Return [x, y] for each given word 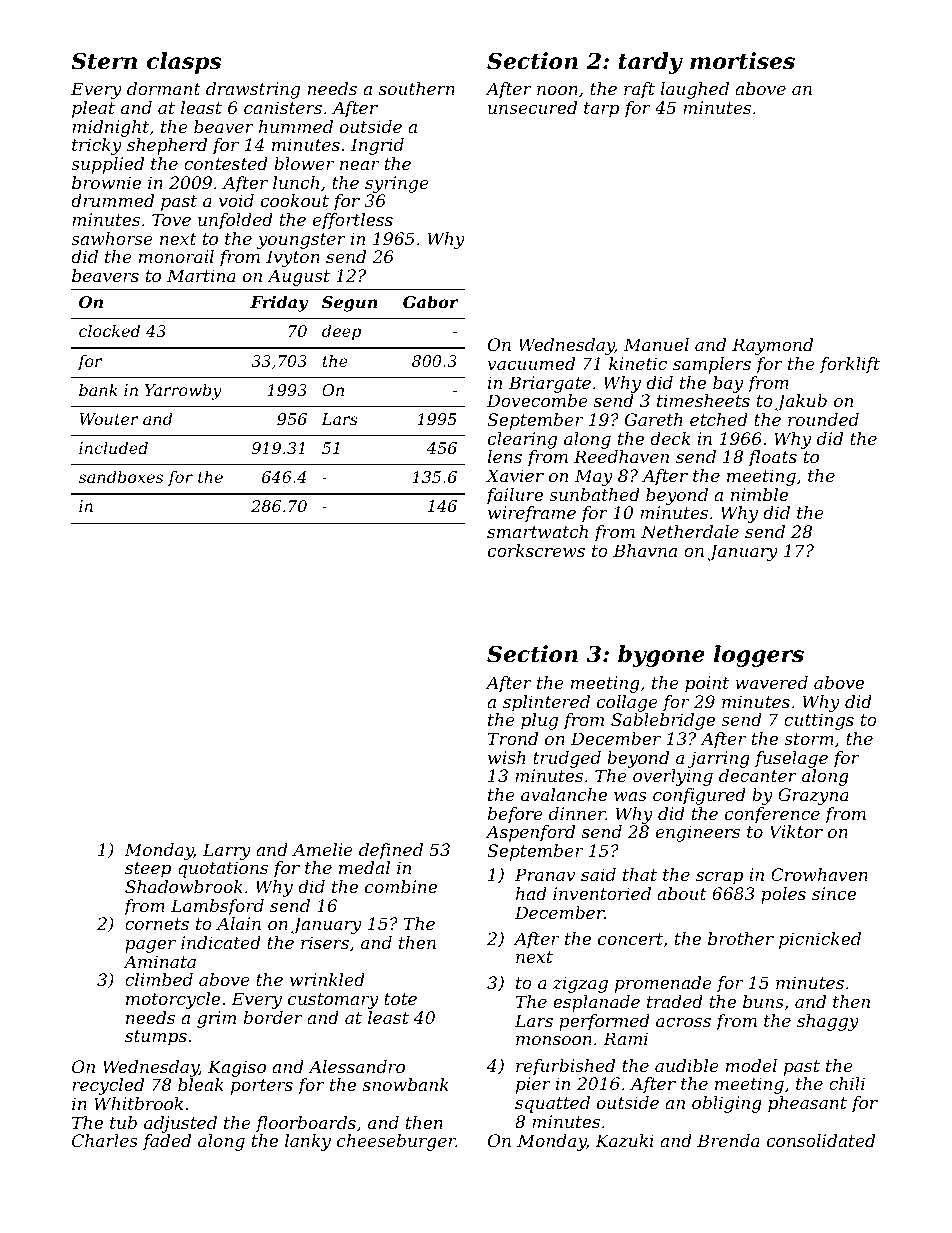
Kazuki [624, 1141]
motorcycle [173, 1000]
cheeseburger [396, 1142]
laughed [695, 90]
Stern [104, 61]
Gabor [431, 302]
